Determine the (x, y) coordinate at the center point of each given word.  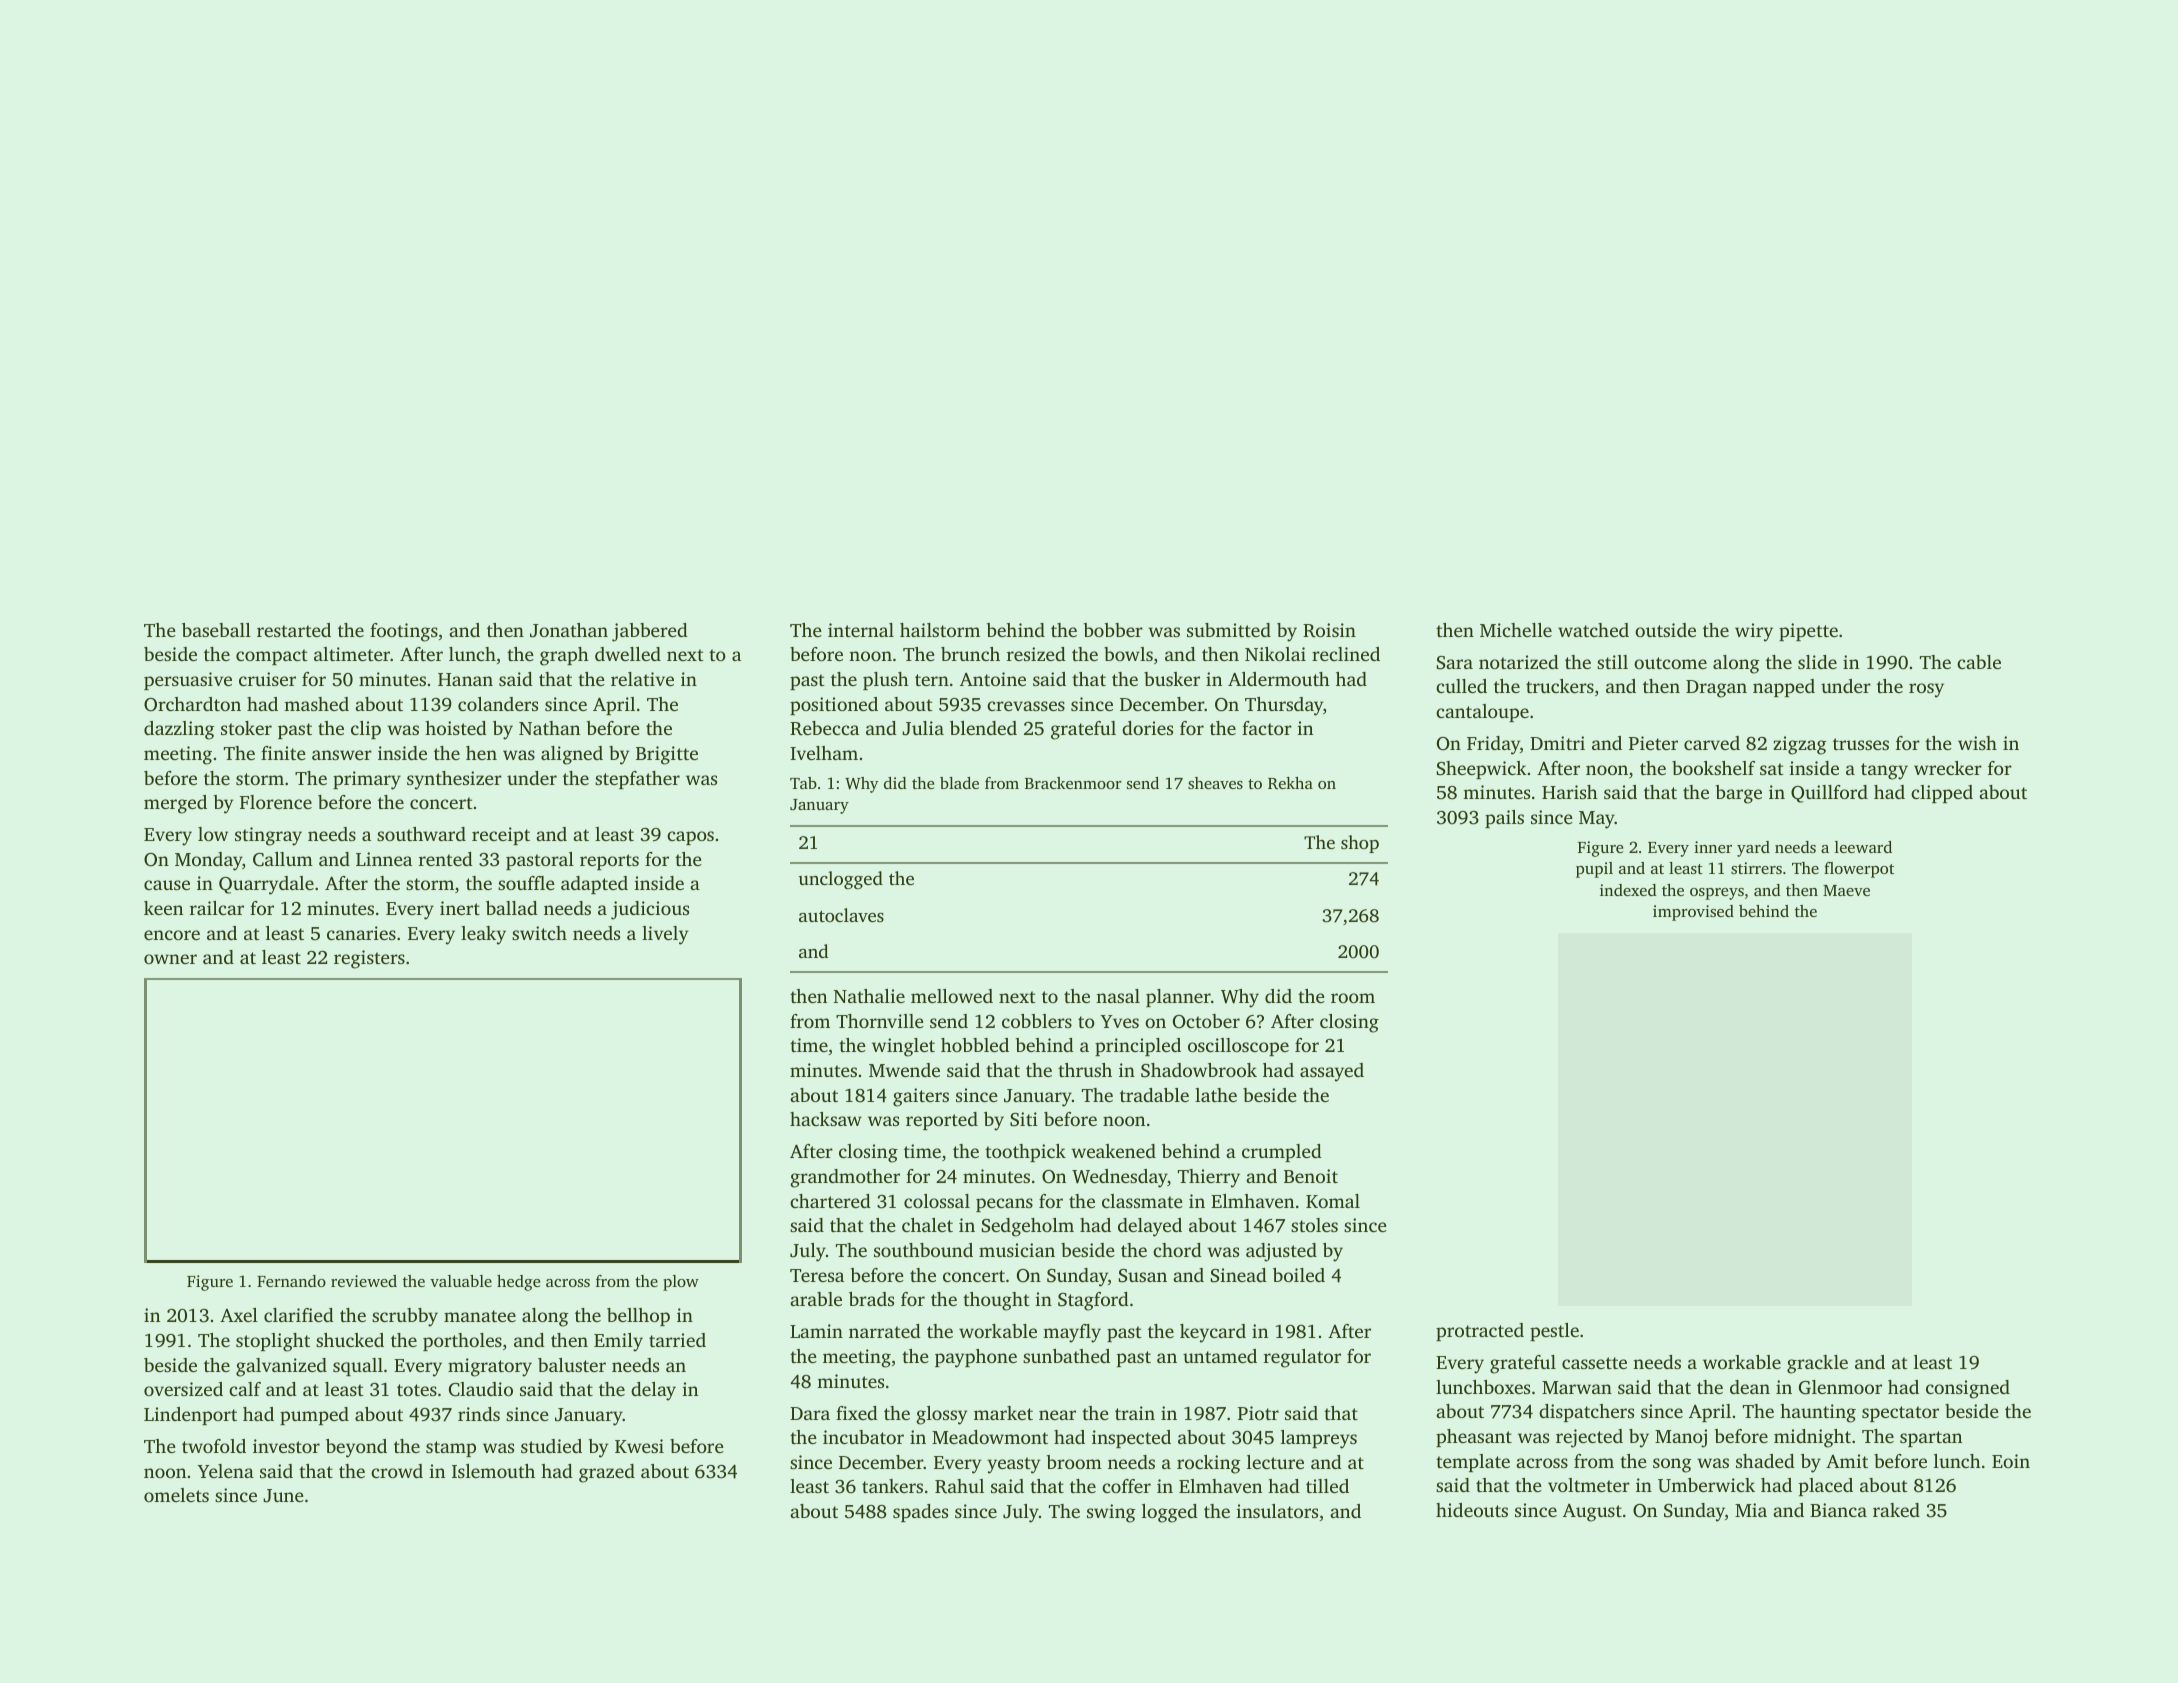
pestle (1554, 1332)
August (1592, 1513)
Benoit (1311, 1176)
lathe (1216, 1095)
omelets (176, 1495)
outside (1665, 630)
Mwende (904, 1070)
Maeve (1846, 890)
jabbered (650, 632)
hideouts (1472, 1510)
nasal (1118, 996)
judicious (650, 910)
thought (996, 1301)
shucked (350, 1340)
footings (404, 632)
